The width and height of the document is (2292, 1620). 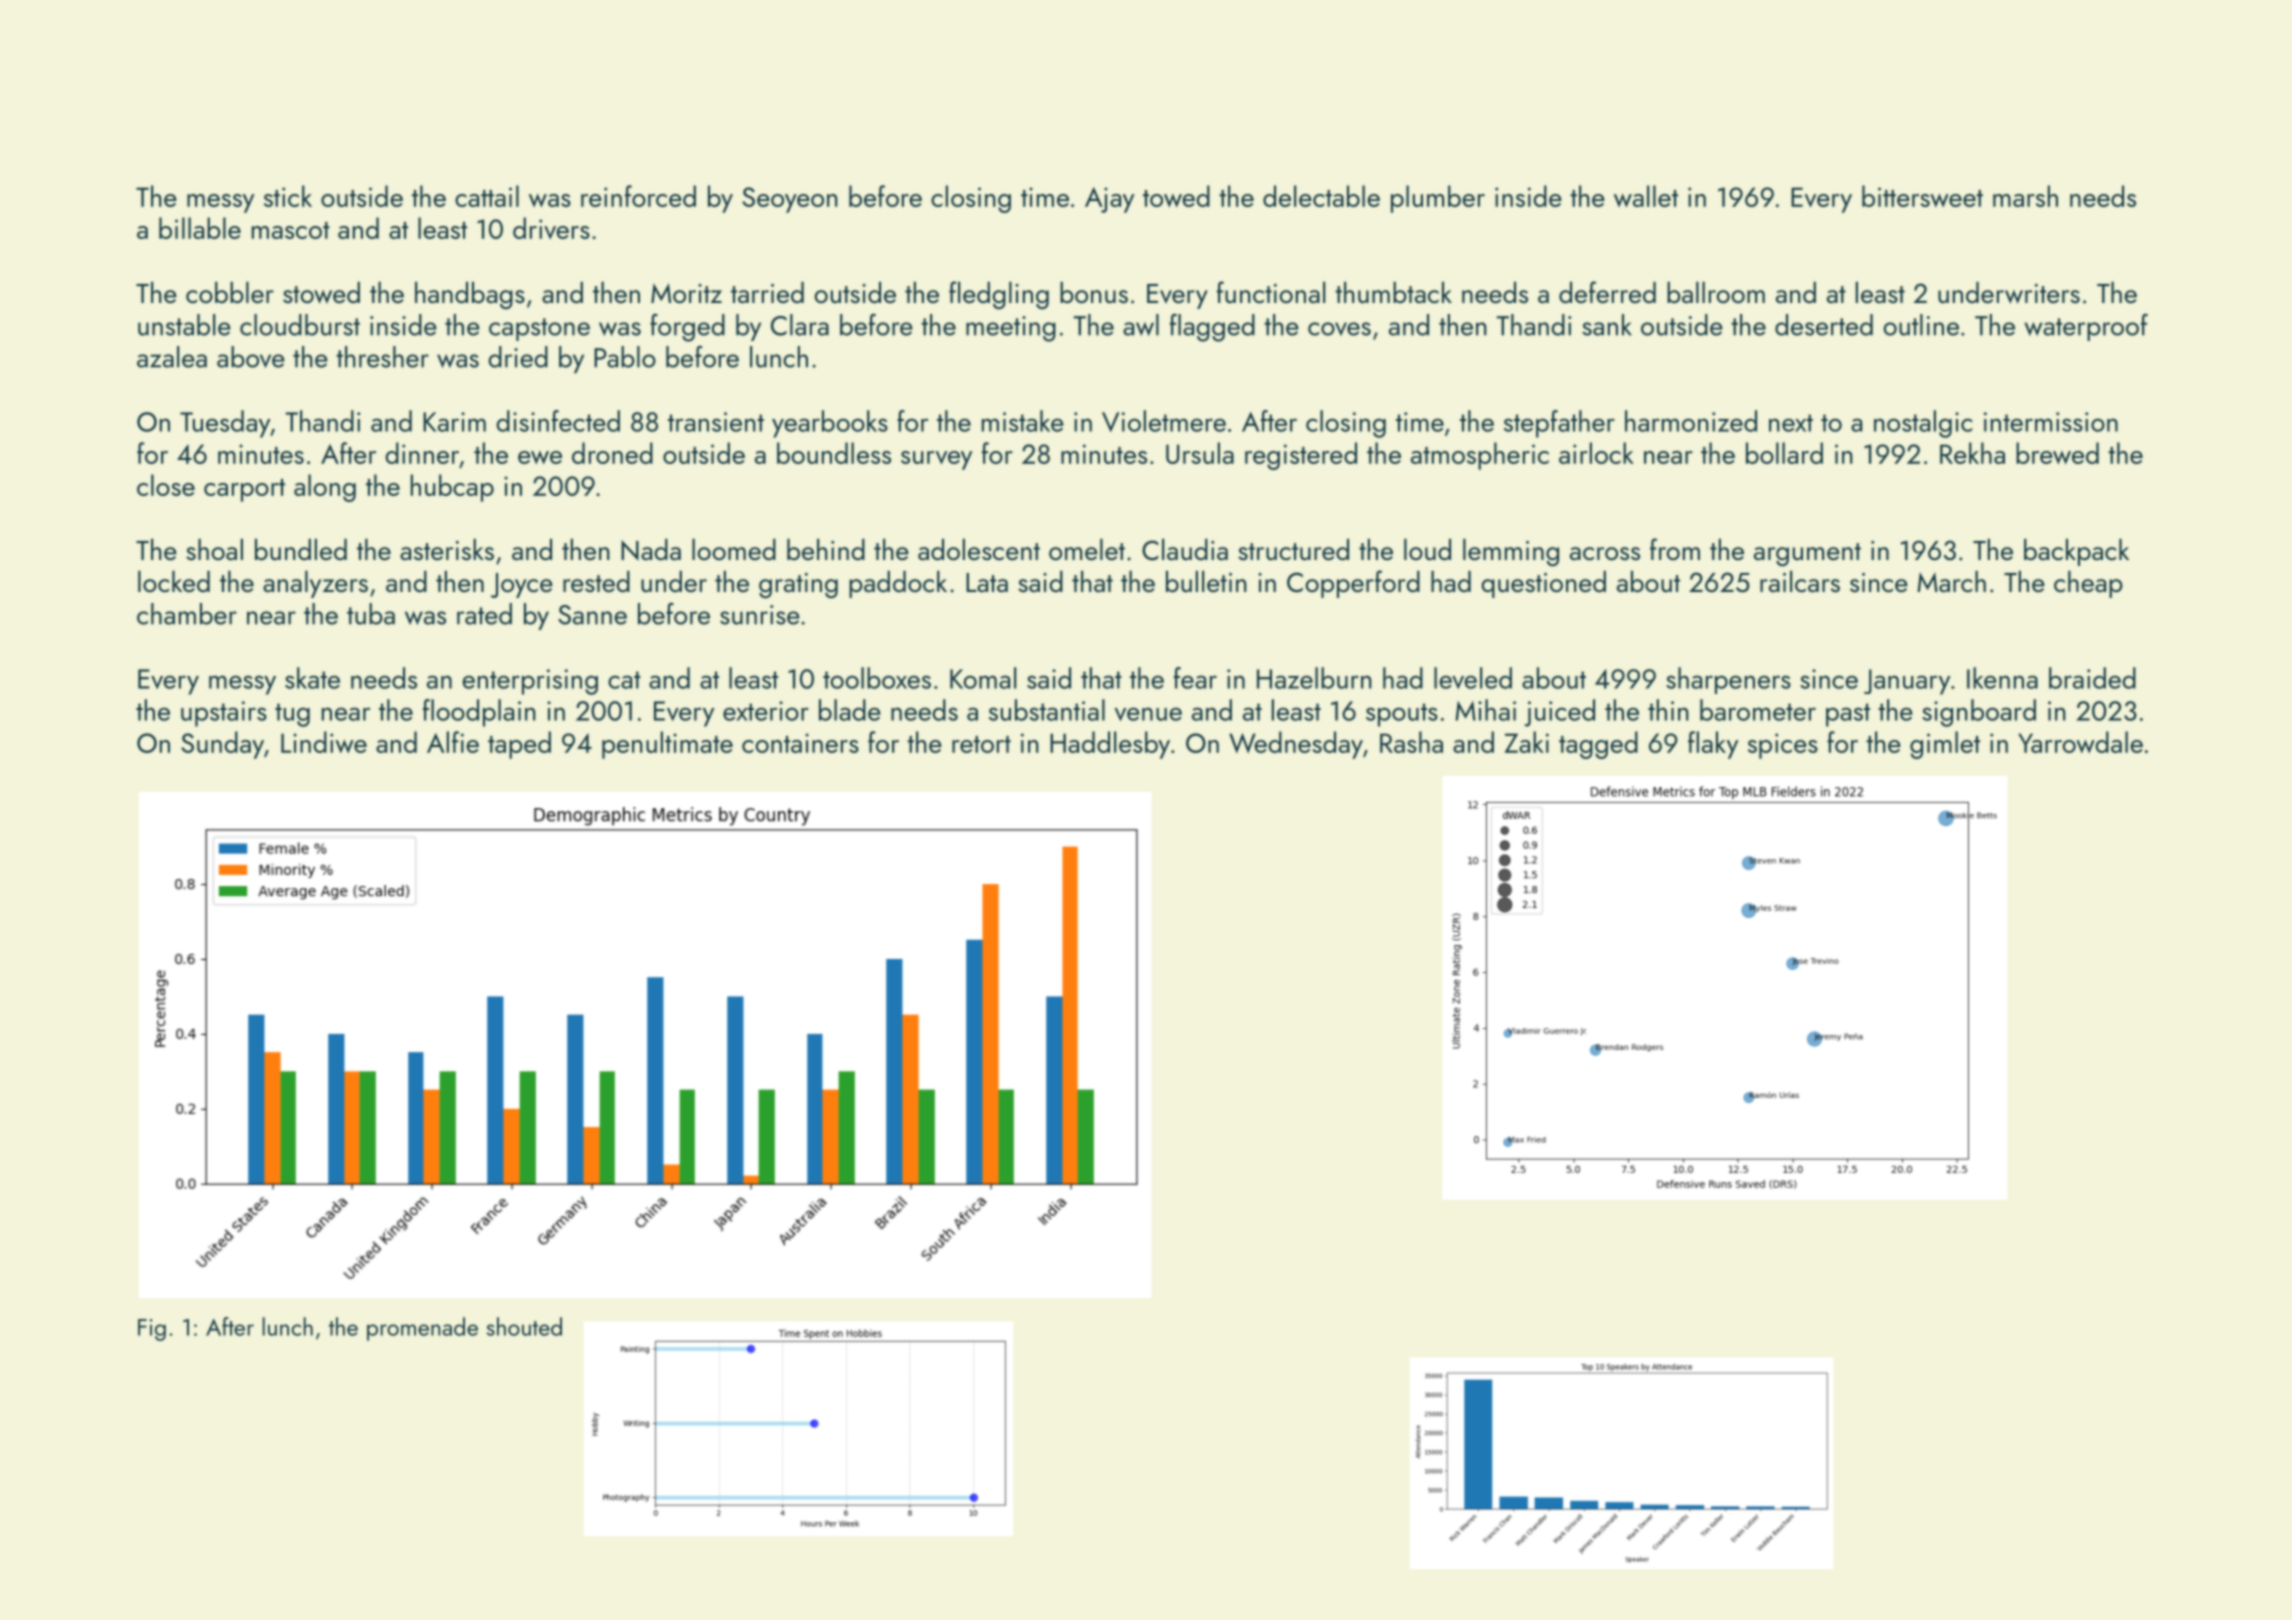 I want to click on taped, so click(x=519, y=745).
